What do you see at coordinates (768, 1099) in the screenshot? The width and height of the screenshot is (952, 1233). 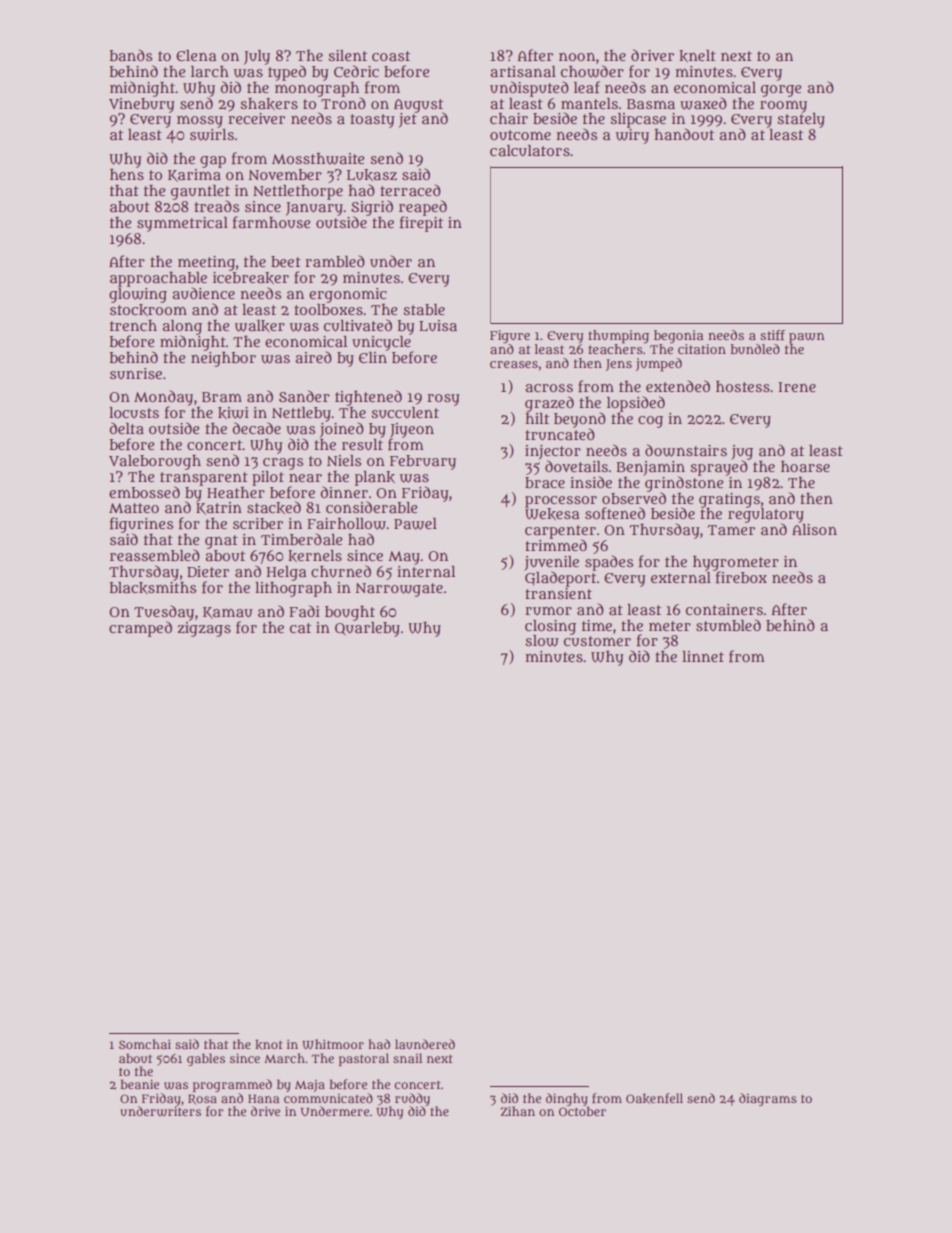 I see `diagrams` at bounding box center [768, 1099].
